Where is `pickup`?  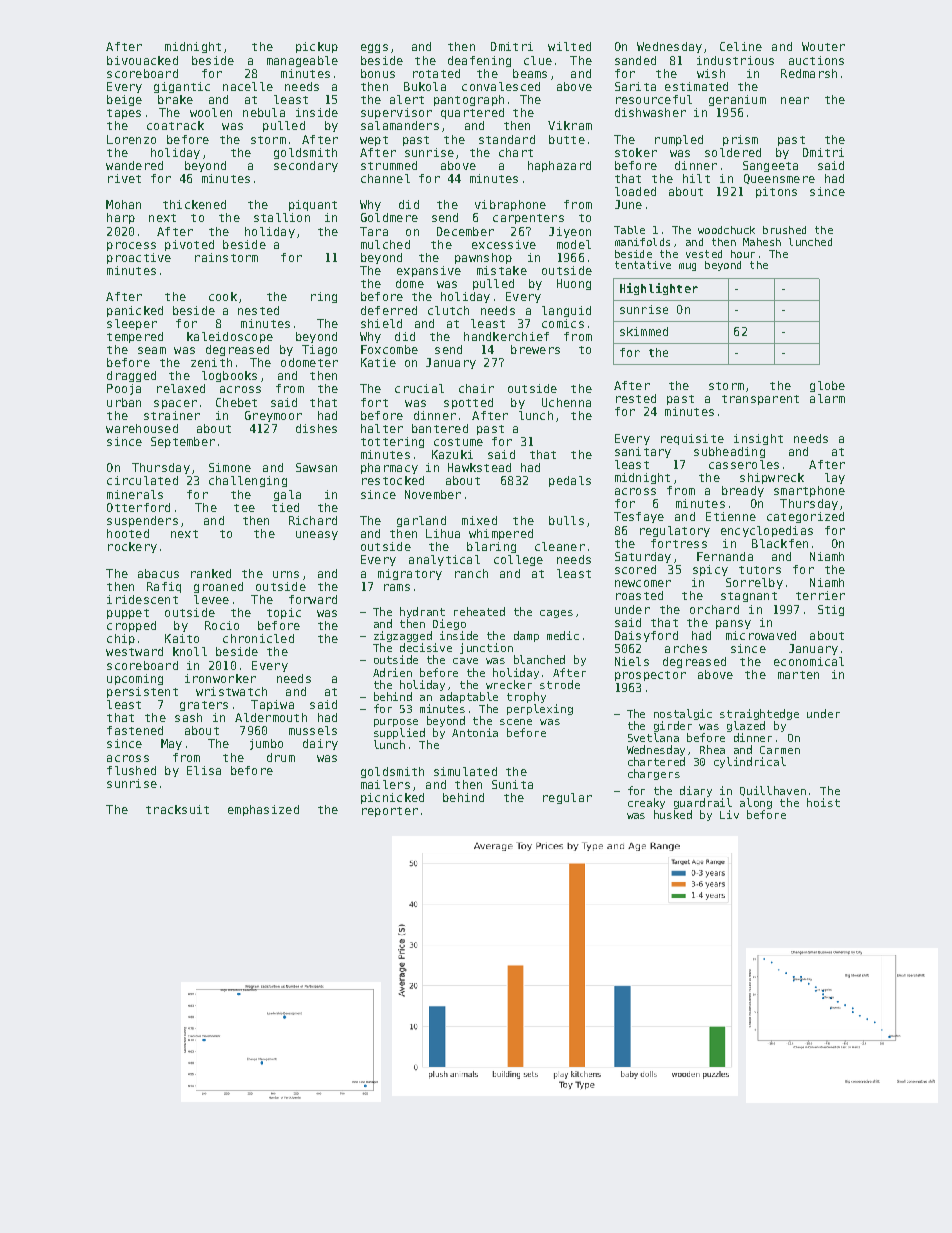
pickup is located at coordinates (317, 47).
